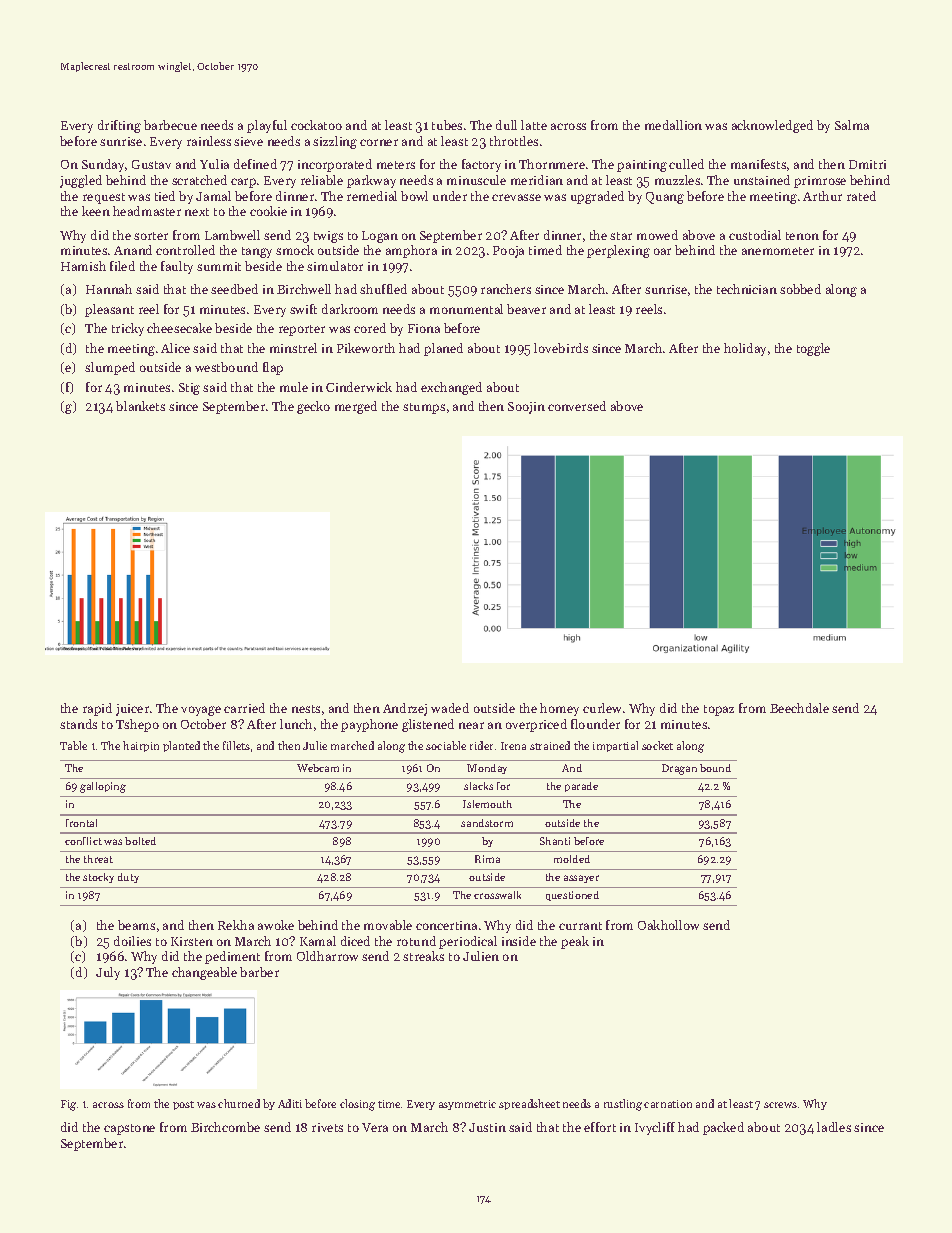 This screenshot has width=952, height=1233. Describe the element at coordinates (239, 1103) in the screenshot. I see `churned` at that location.
